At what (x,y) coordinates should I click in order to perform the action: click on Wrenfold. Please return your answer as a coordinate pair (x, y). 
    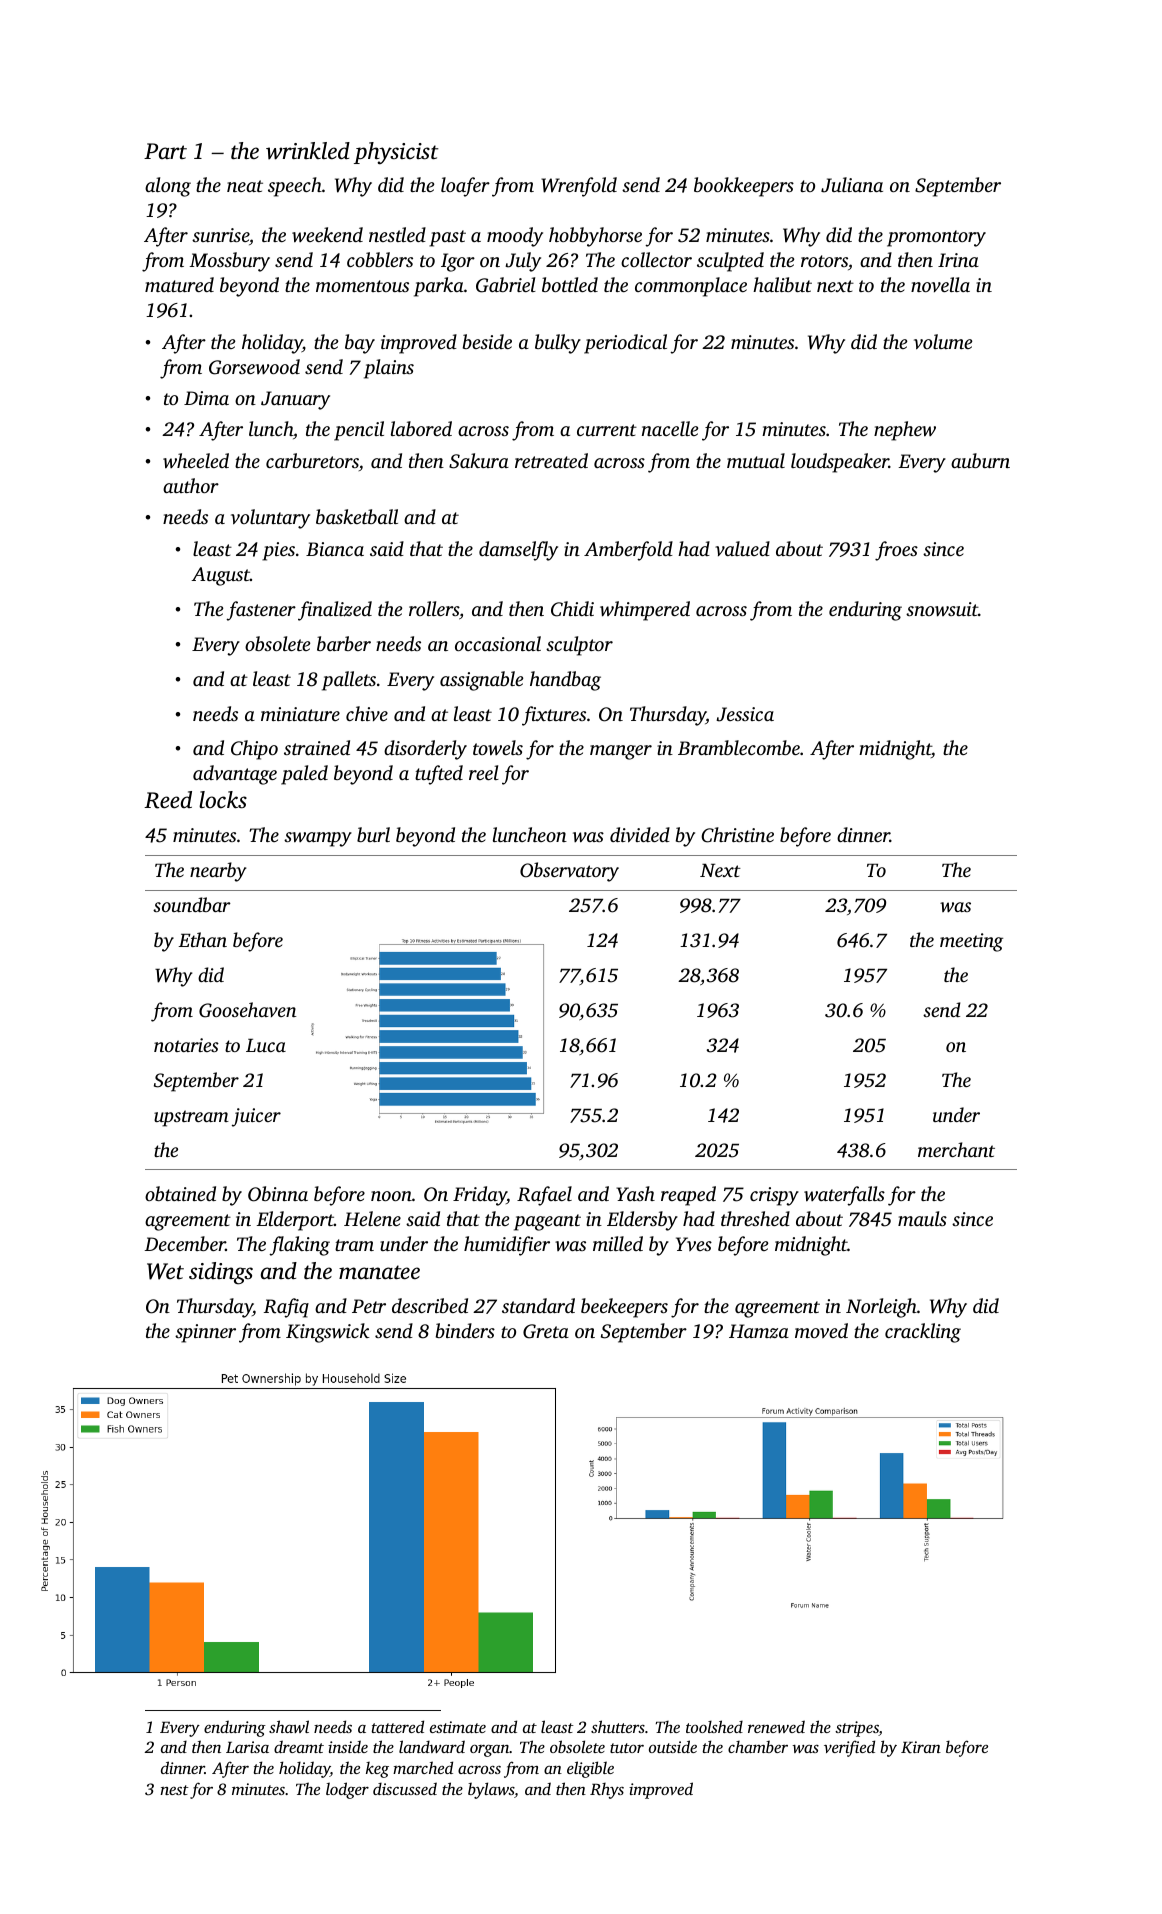
    Looking at the image, I should click on (579, 187).
